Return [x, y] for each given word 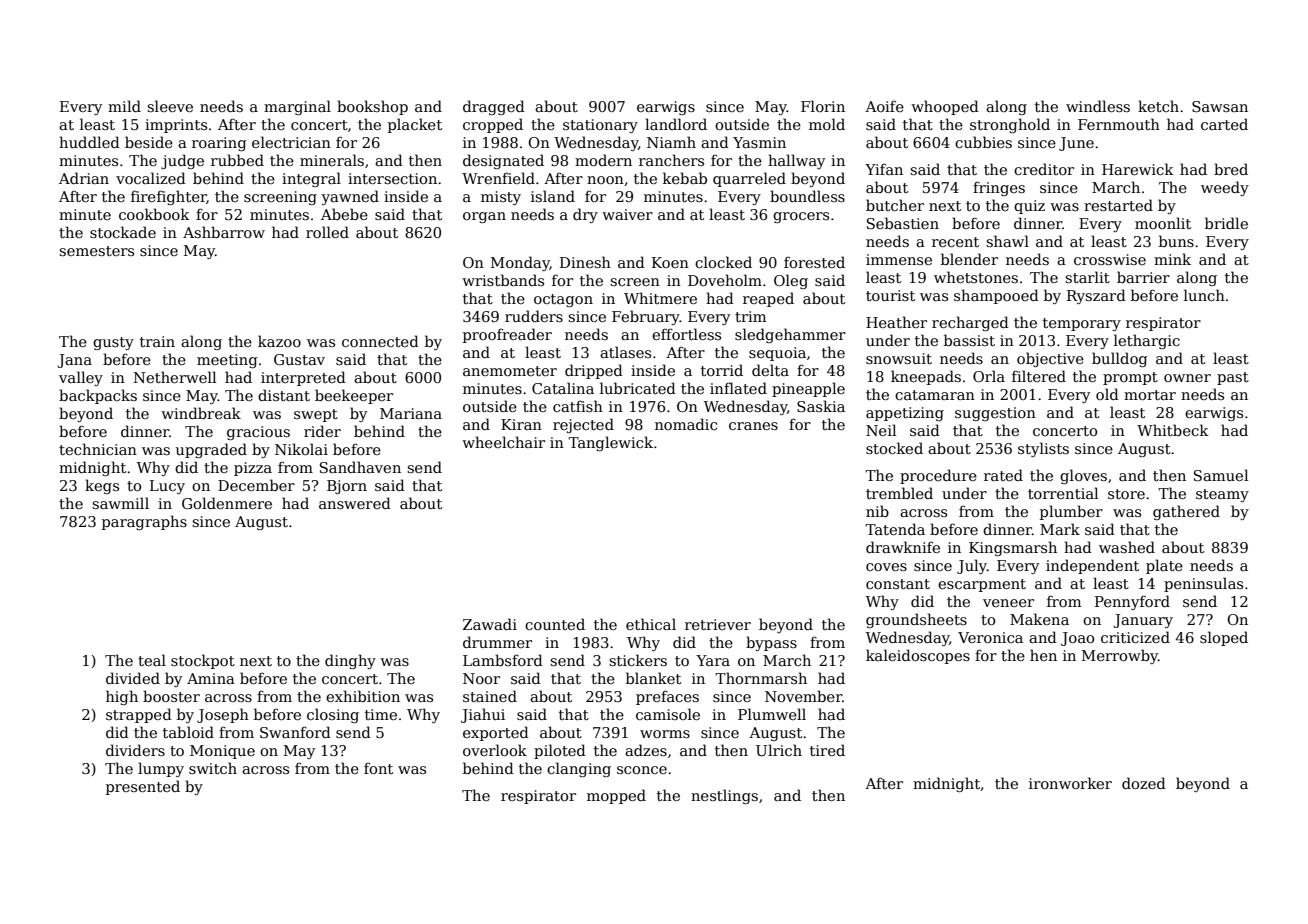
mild [124, 106]
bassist [969, 340]
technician [98, 449]
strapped [139, 715]
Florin [823, 106]
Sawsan [1220, 106]
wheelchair [503, 442]
